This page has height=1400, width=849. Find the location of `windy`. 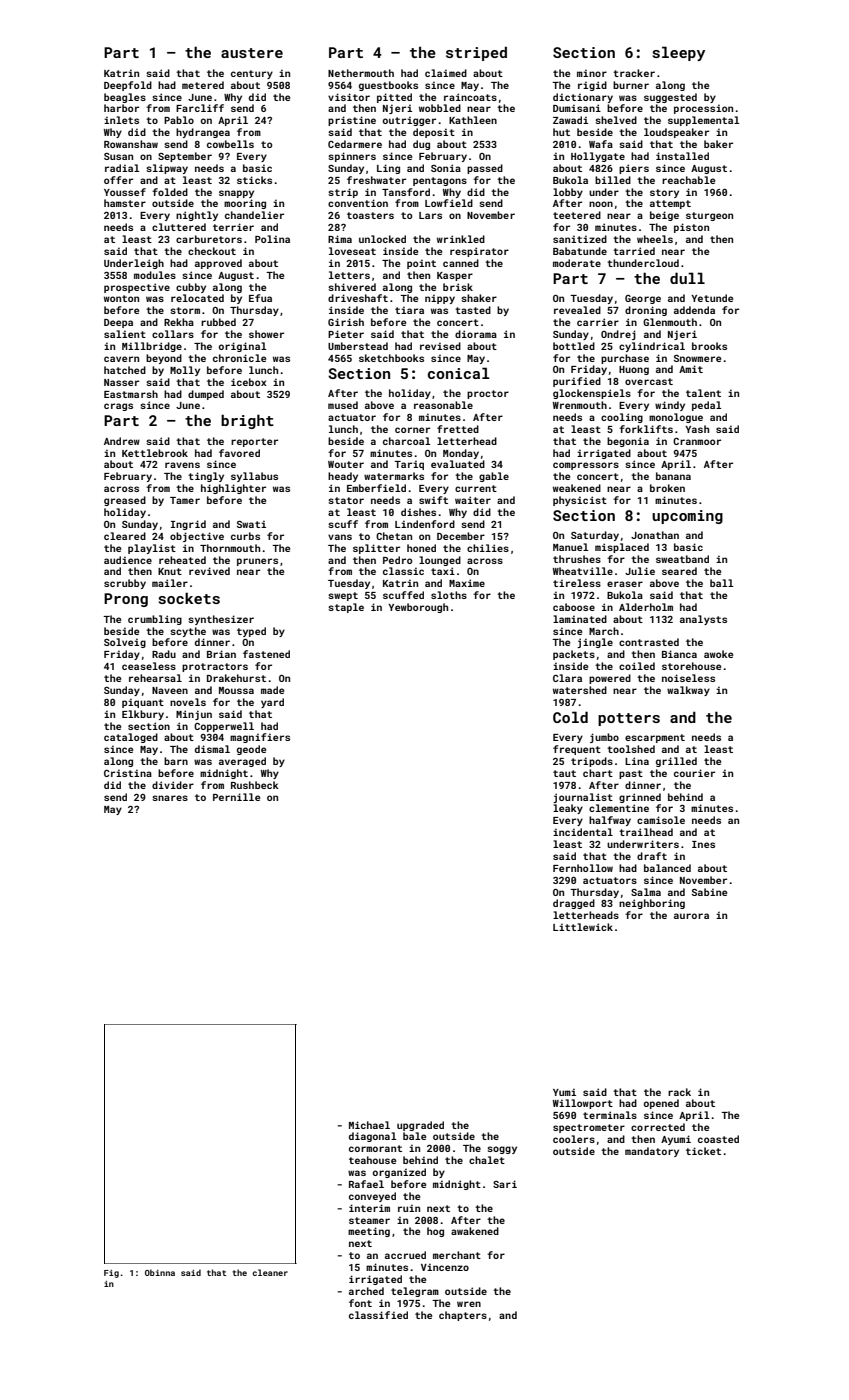

windy is located at coordinates (670, 406).
